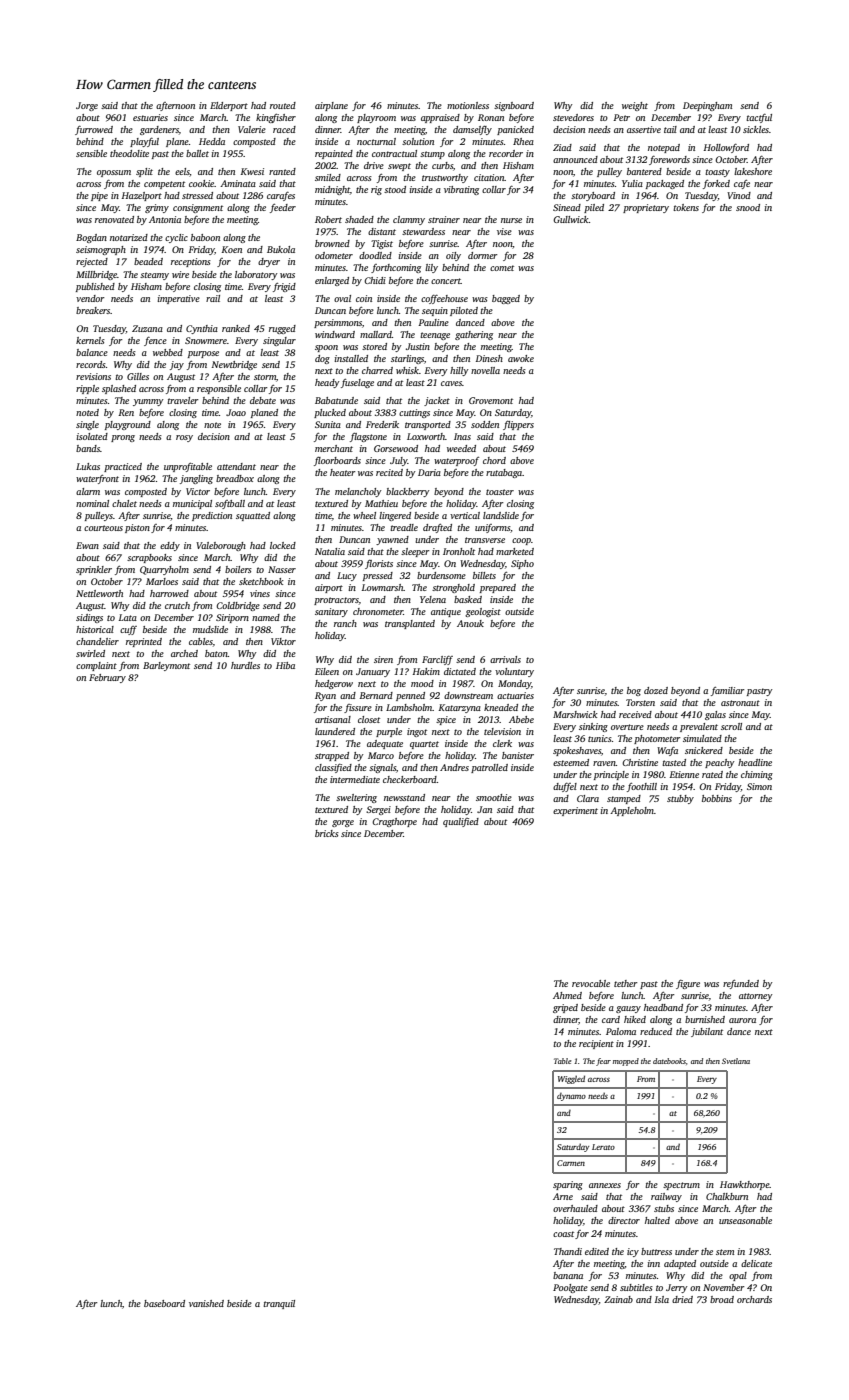 The image size is (849, 1400). Describe the element at coordinates (327, 833) in the page. I see `bricks` at that location.
